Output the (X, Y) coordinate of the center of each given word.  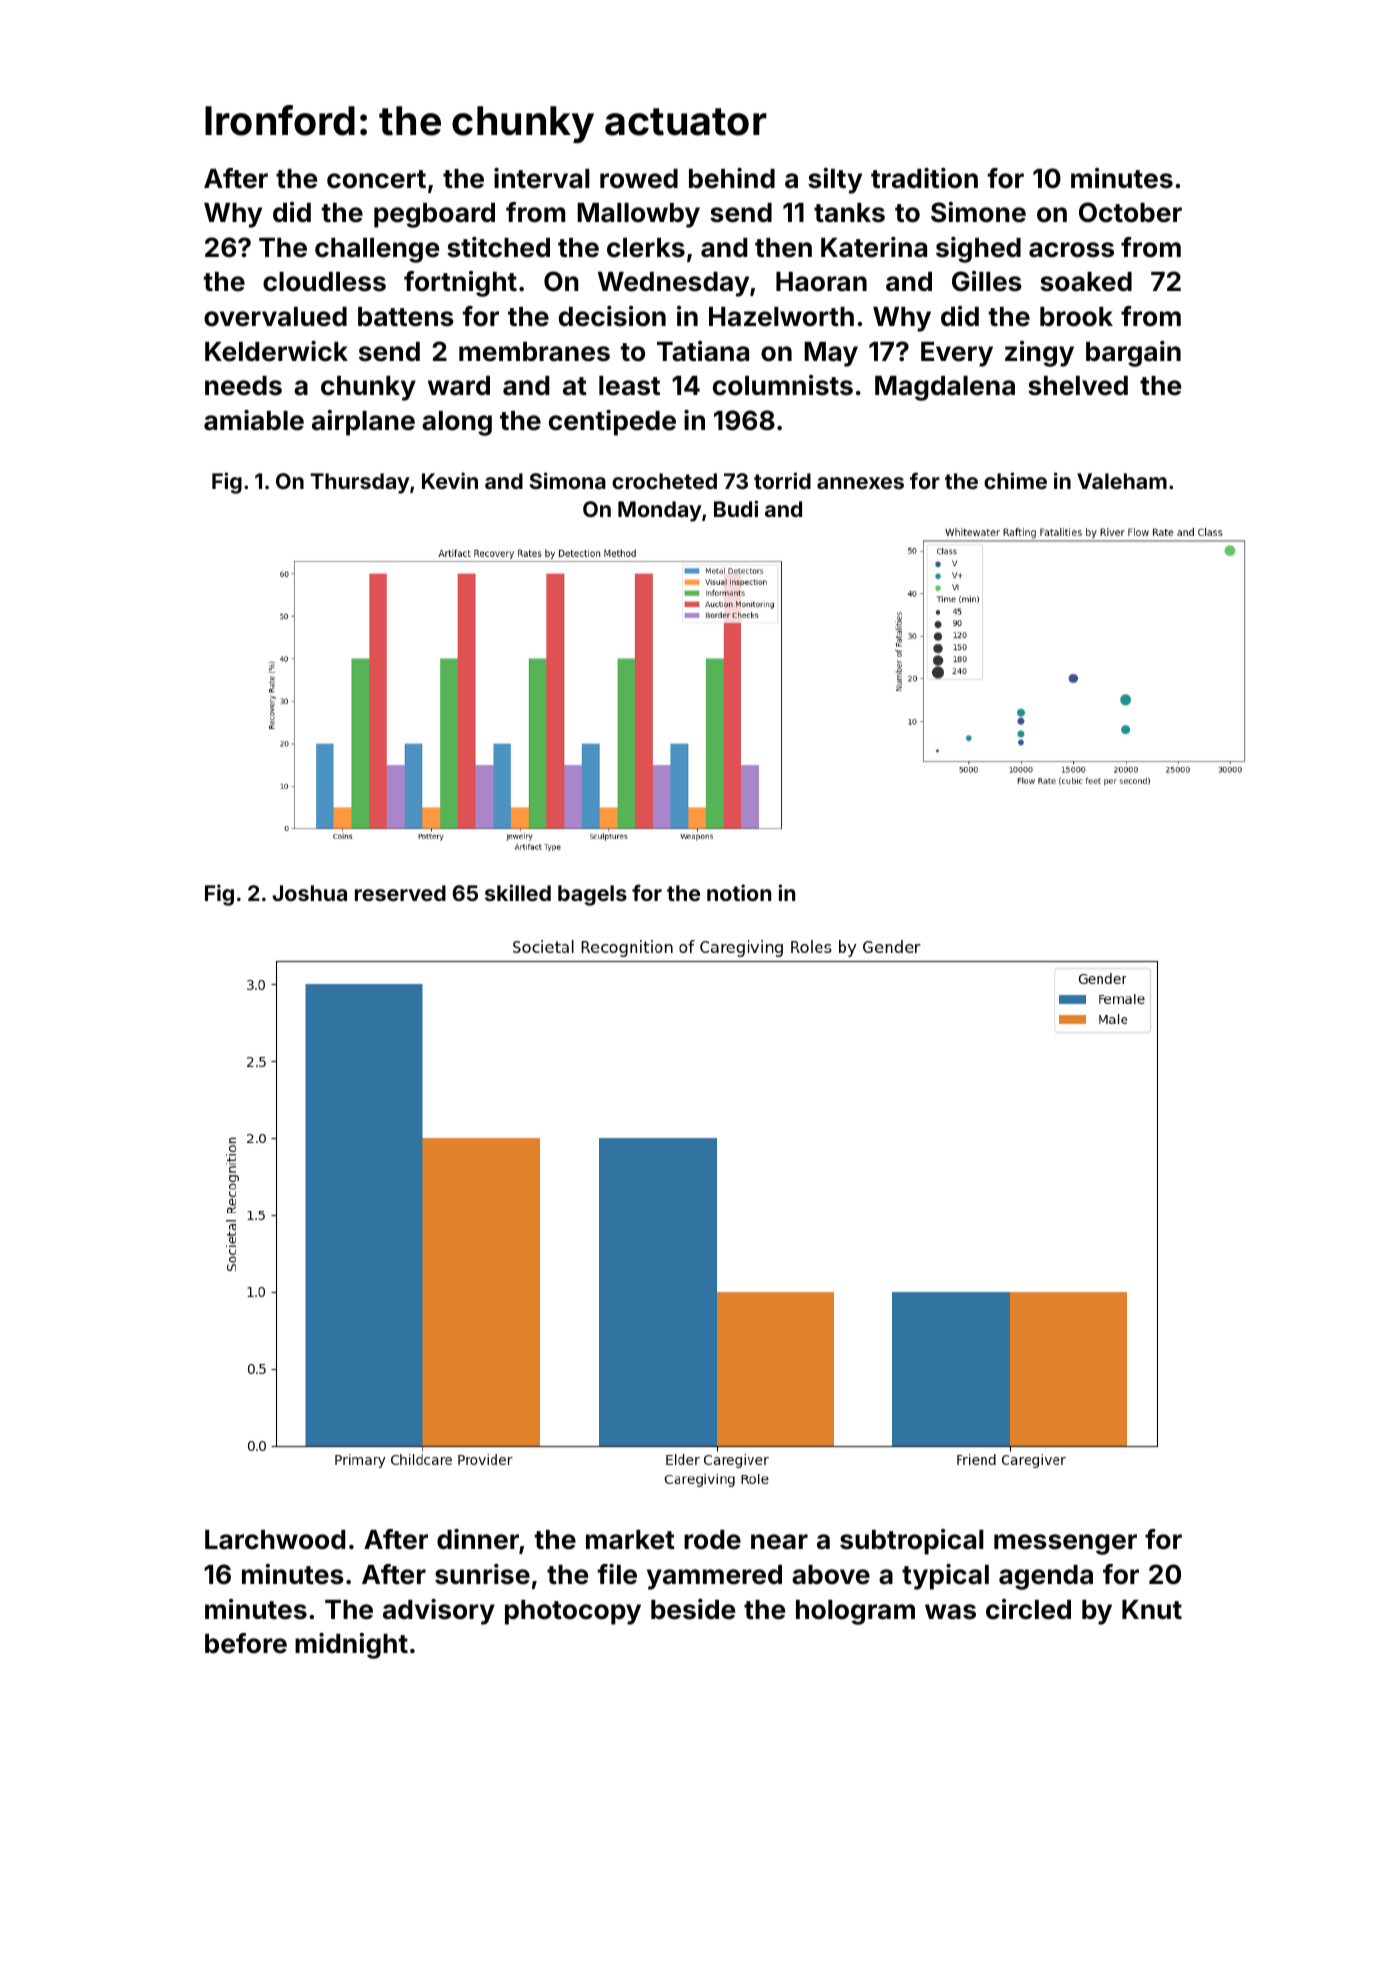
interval (542, 178)
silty (835, 181)
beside (693, 1609)
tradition (924, 178)
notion (739, 892)
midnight (351, 1646)
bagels (592, 895)
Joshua (309, 893)
